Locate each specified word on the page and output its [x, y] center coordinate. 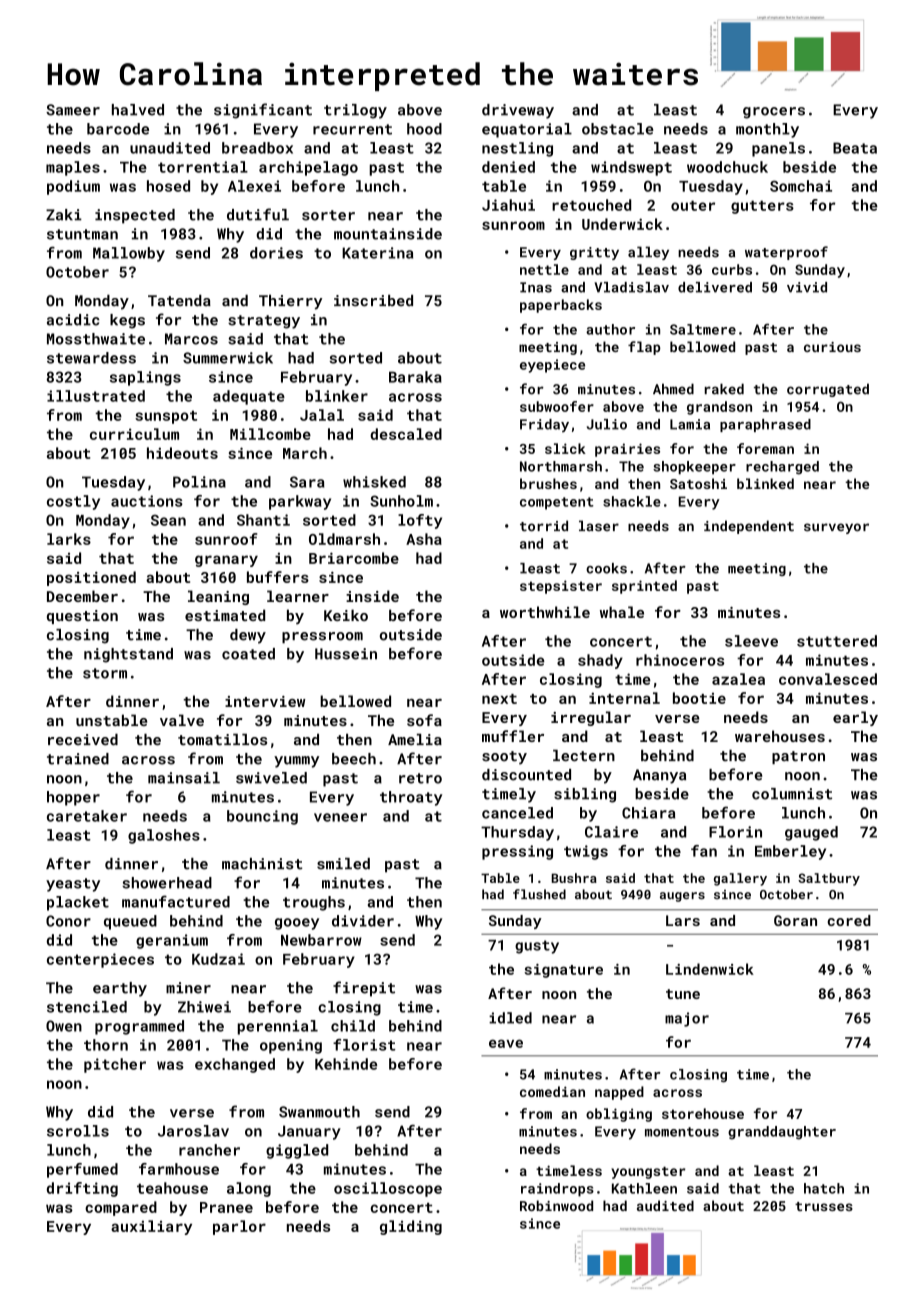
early [855, 718]
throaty [411, 798]
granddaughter [782, 1133]
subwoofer [557, 406]
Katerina [377, 253]
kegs [127, 321]
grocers [774, 113]
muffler [513, 736]
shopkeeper [694, 468]
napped [619, 1093]
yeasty [73, 885]
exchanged [235, 1065]
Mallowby [129, 254]
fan [704, 851]
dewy [248, 636]
